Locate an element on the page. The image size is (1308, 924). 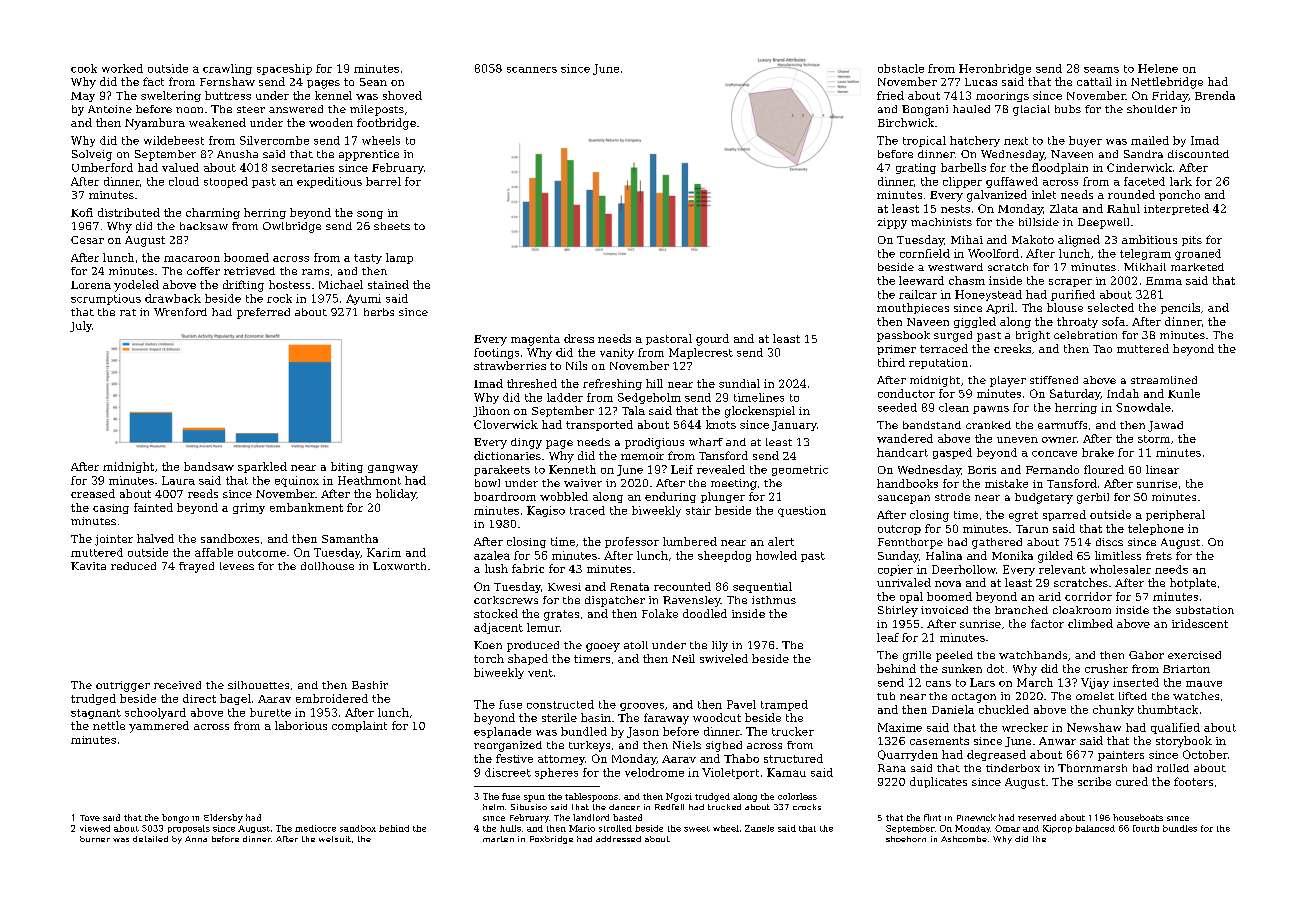
Anusha is located at coordinates (237, 154).
